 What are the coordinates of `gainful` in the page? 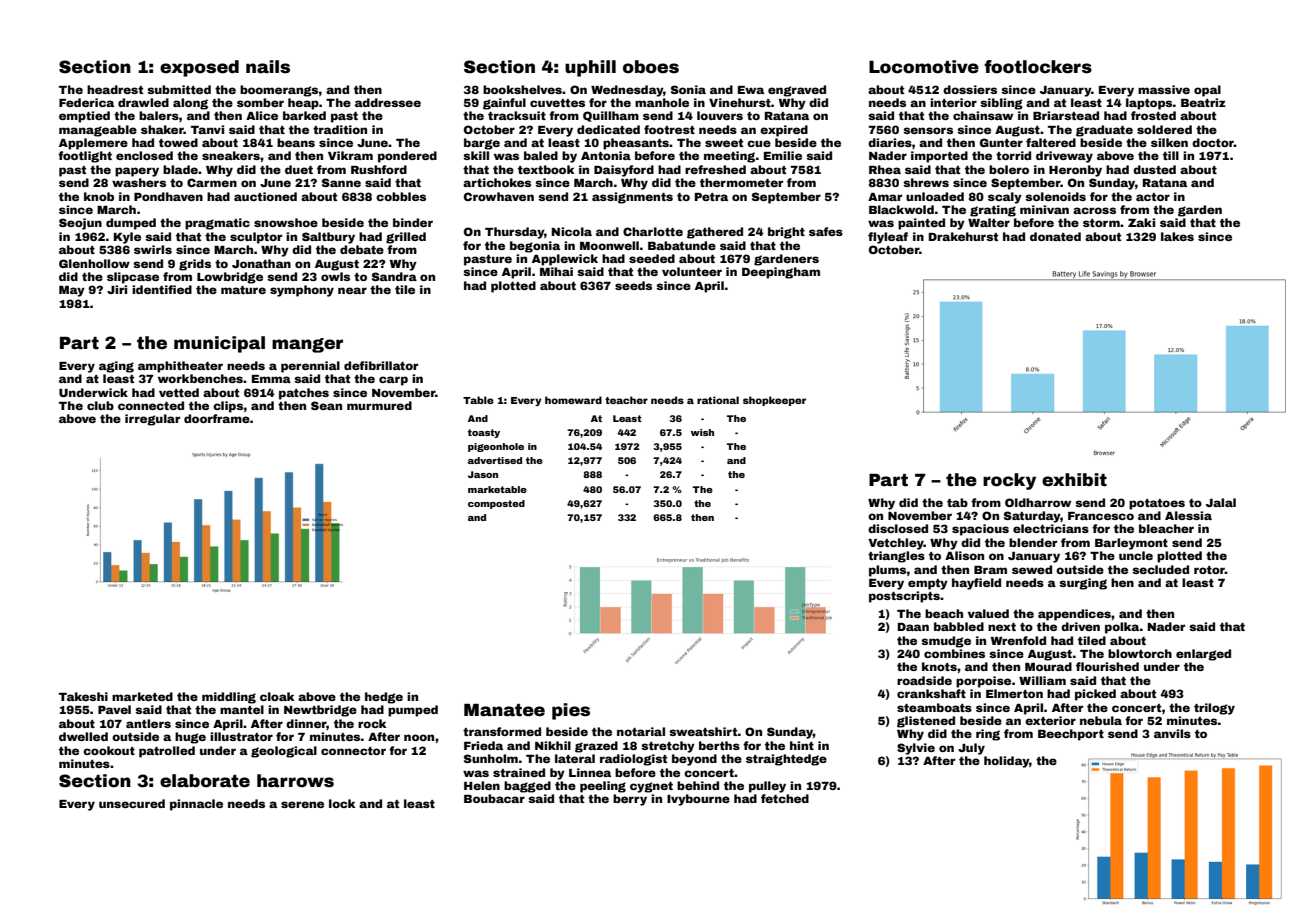 It's located at (504, 104).
